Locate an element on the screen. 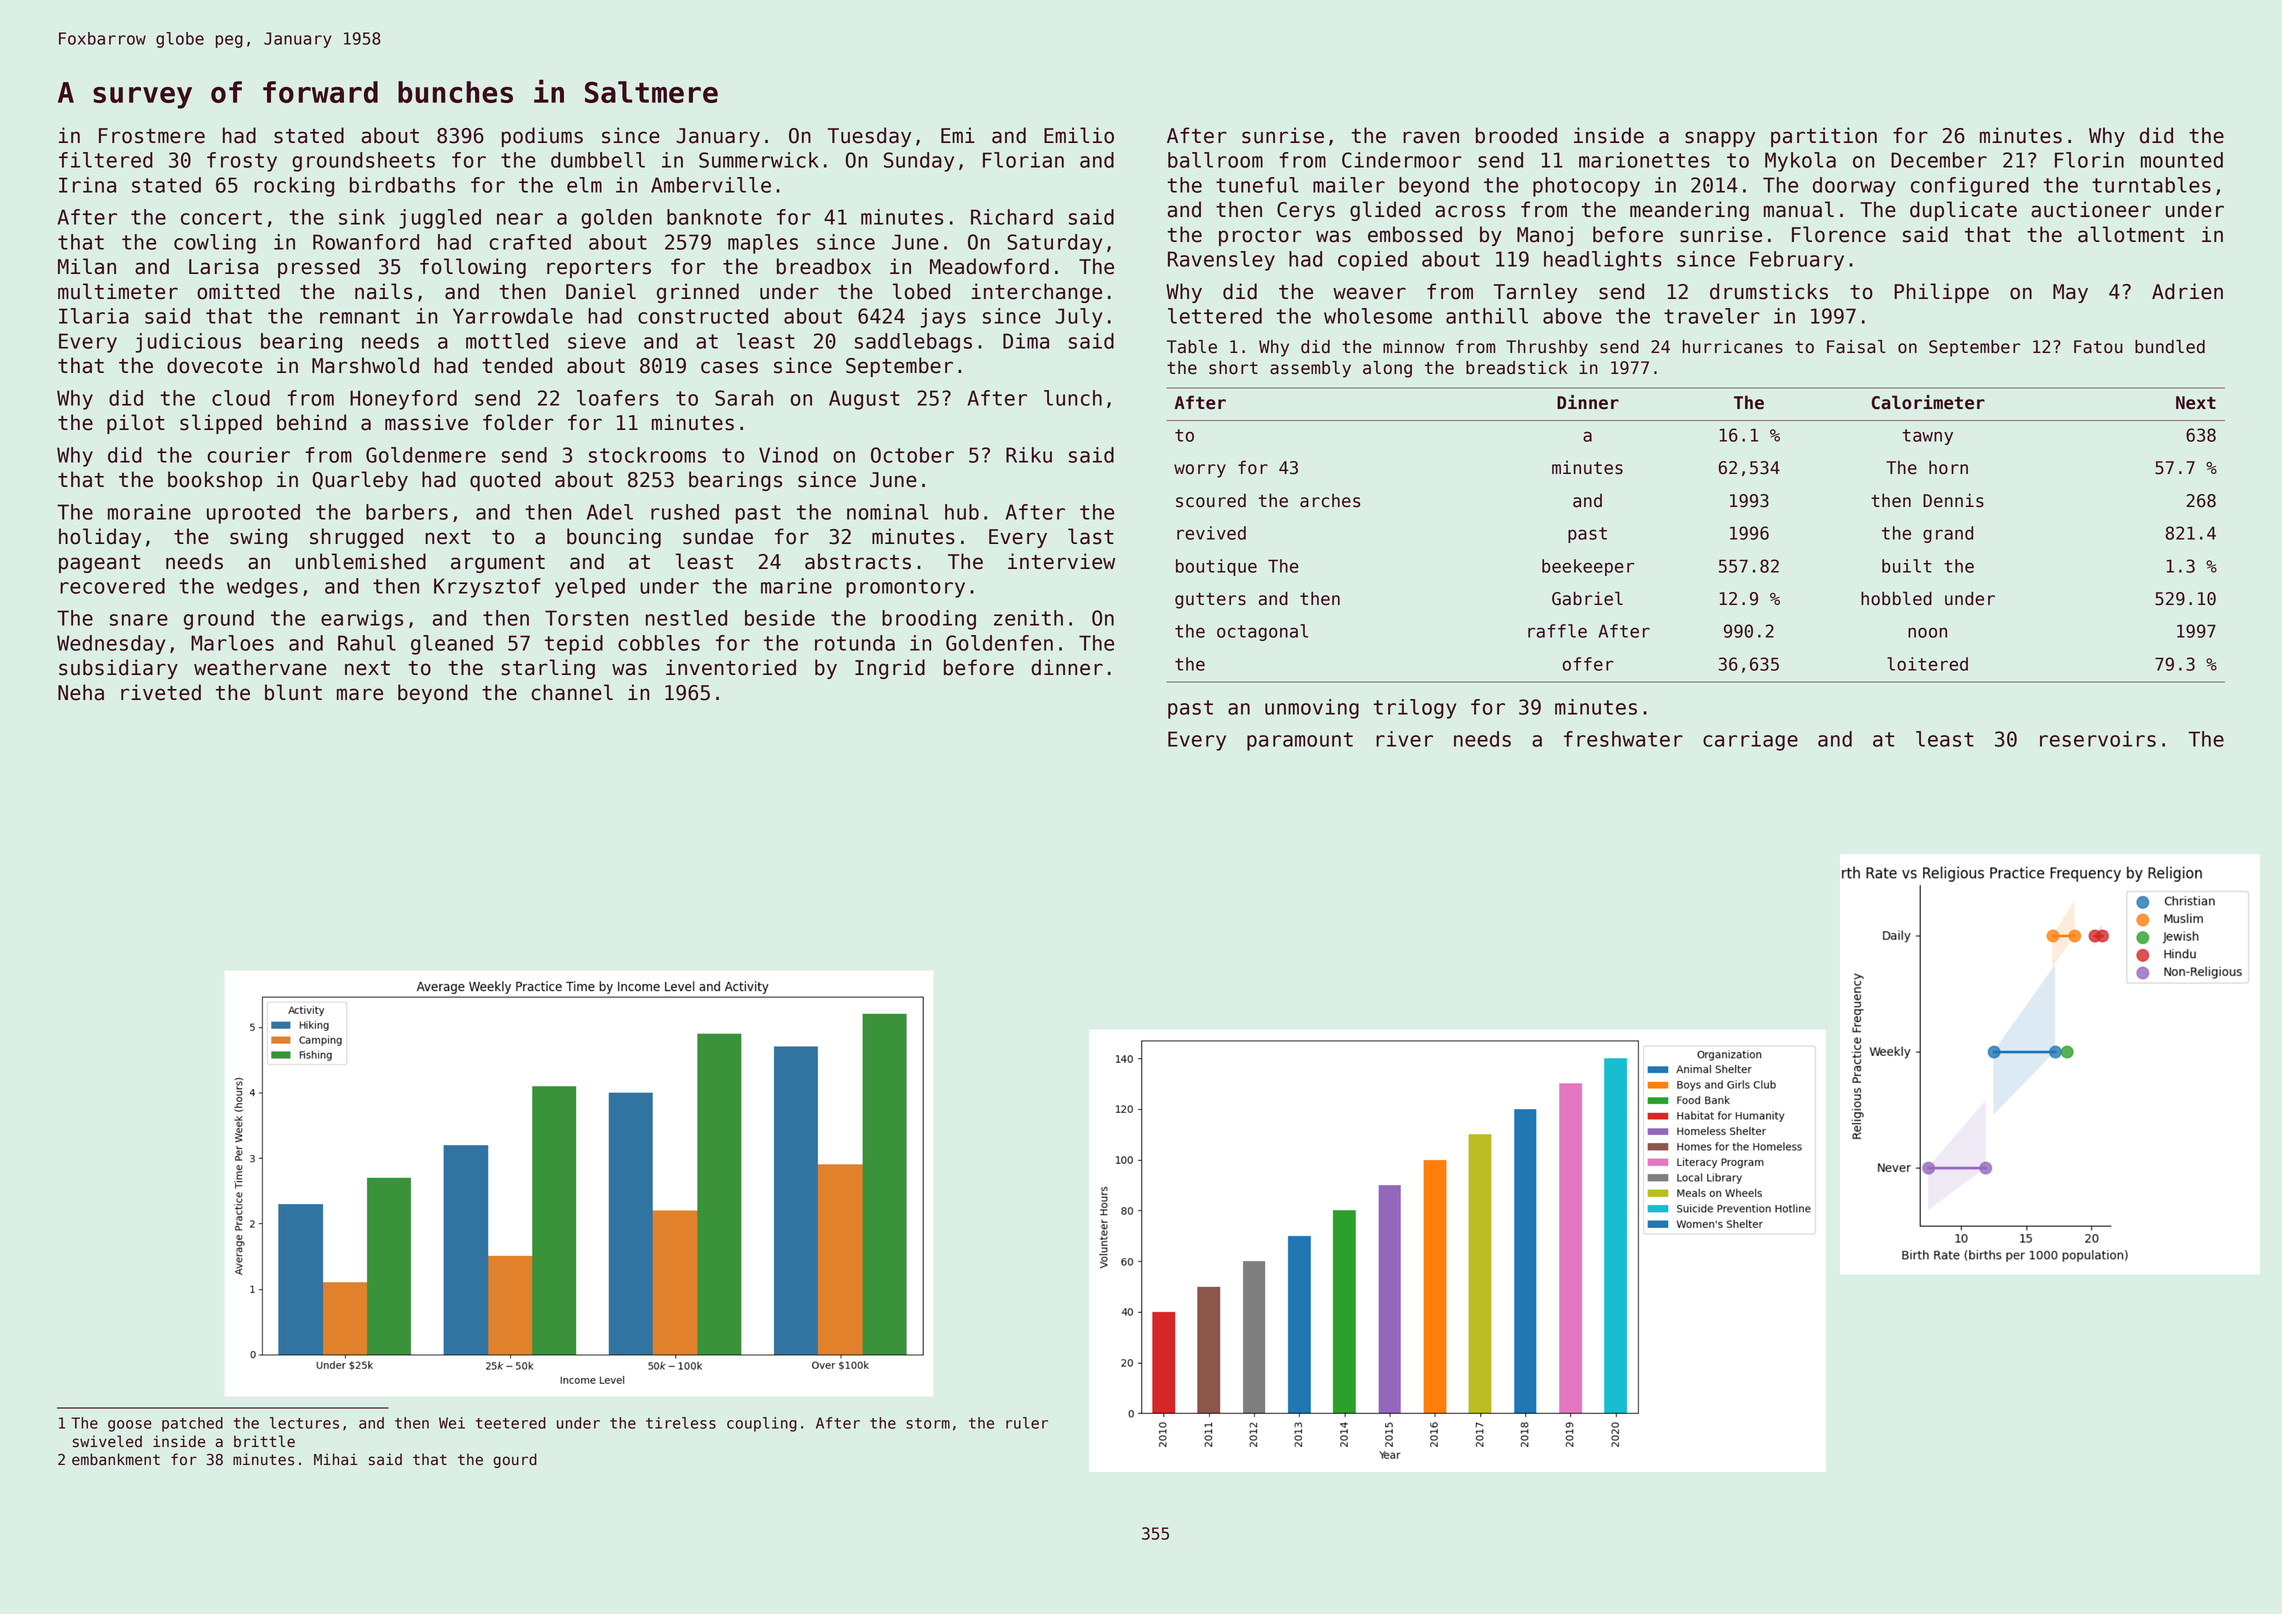  carriage is located at coordinates (1750, 741).
